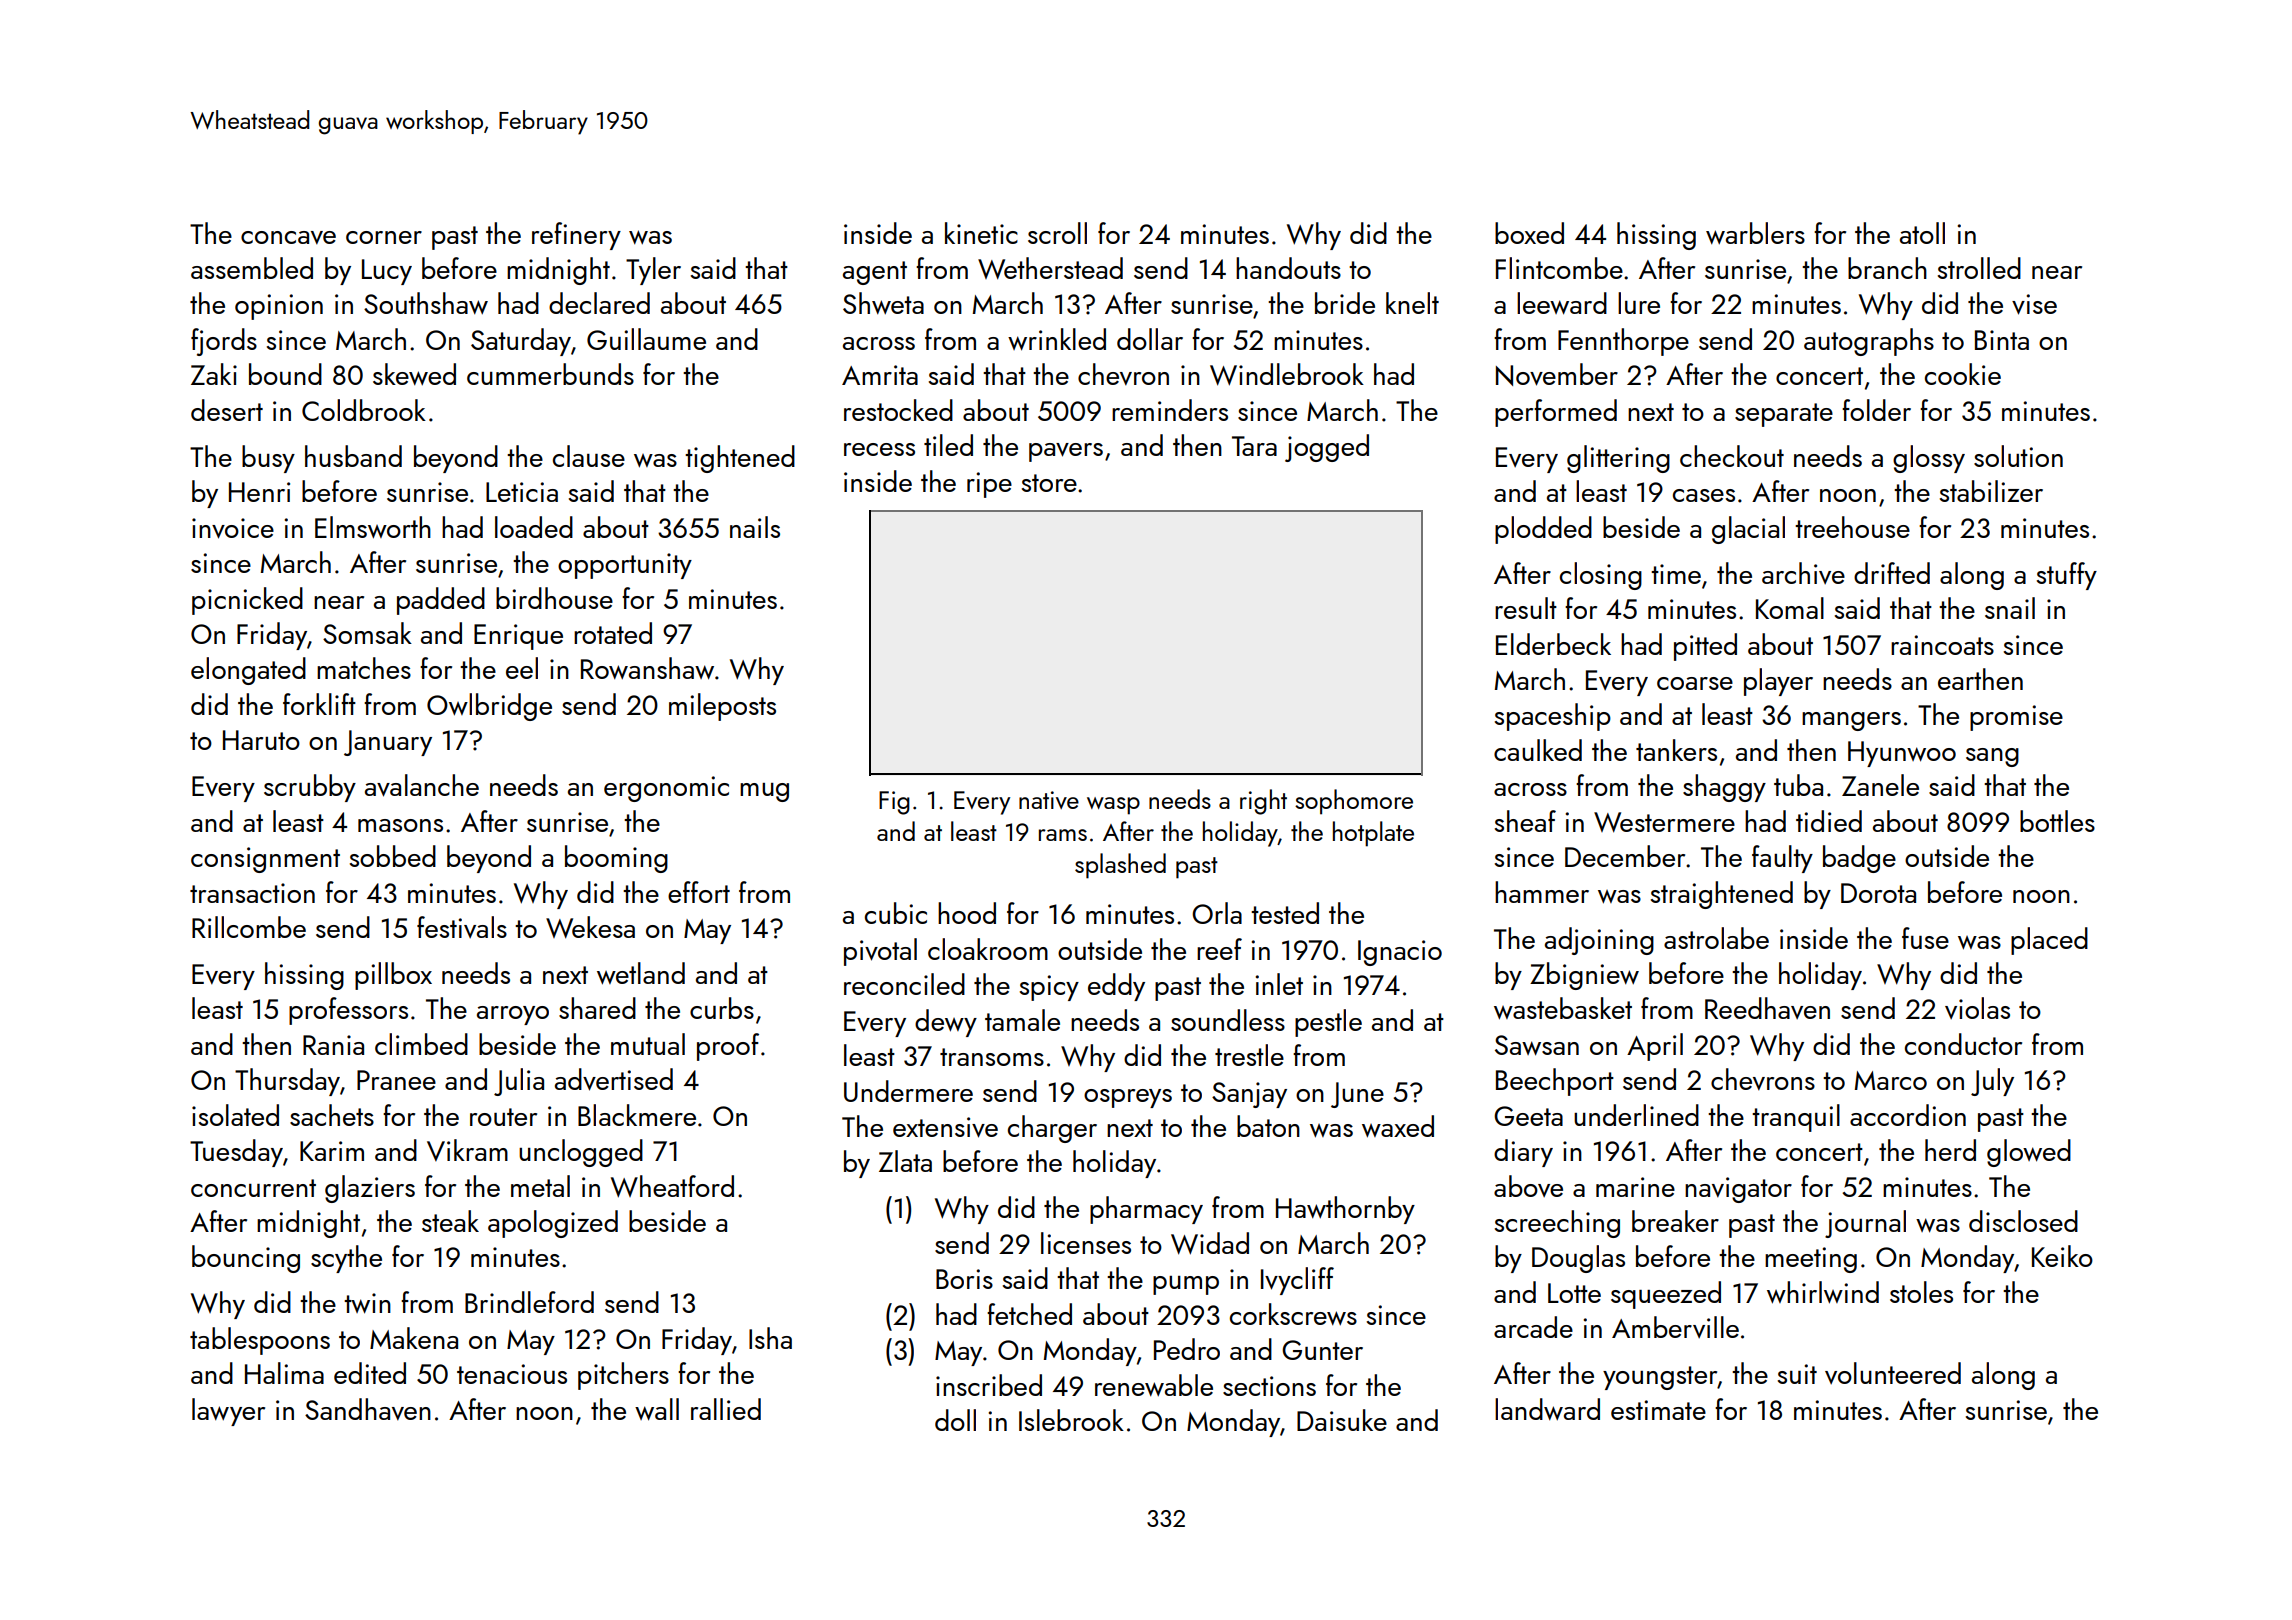  What do you see at coordinates (989, 485) in the document?
I see `ripe` at bounding box center [989, 485].
